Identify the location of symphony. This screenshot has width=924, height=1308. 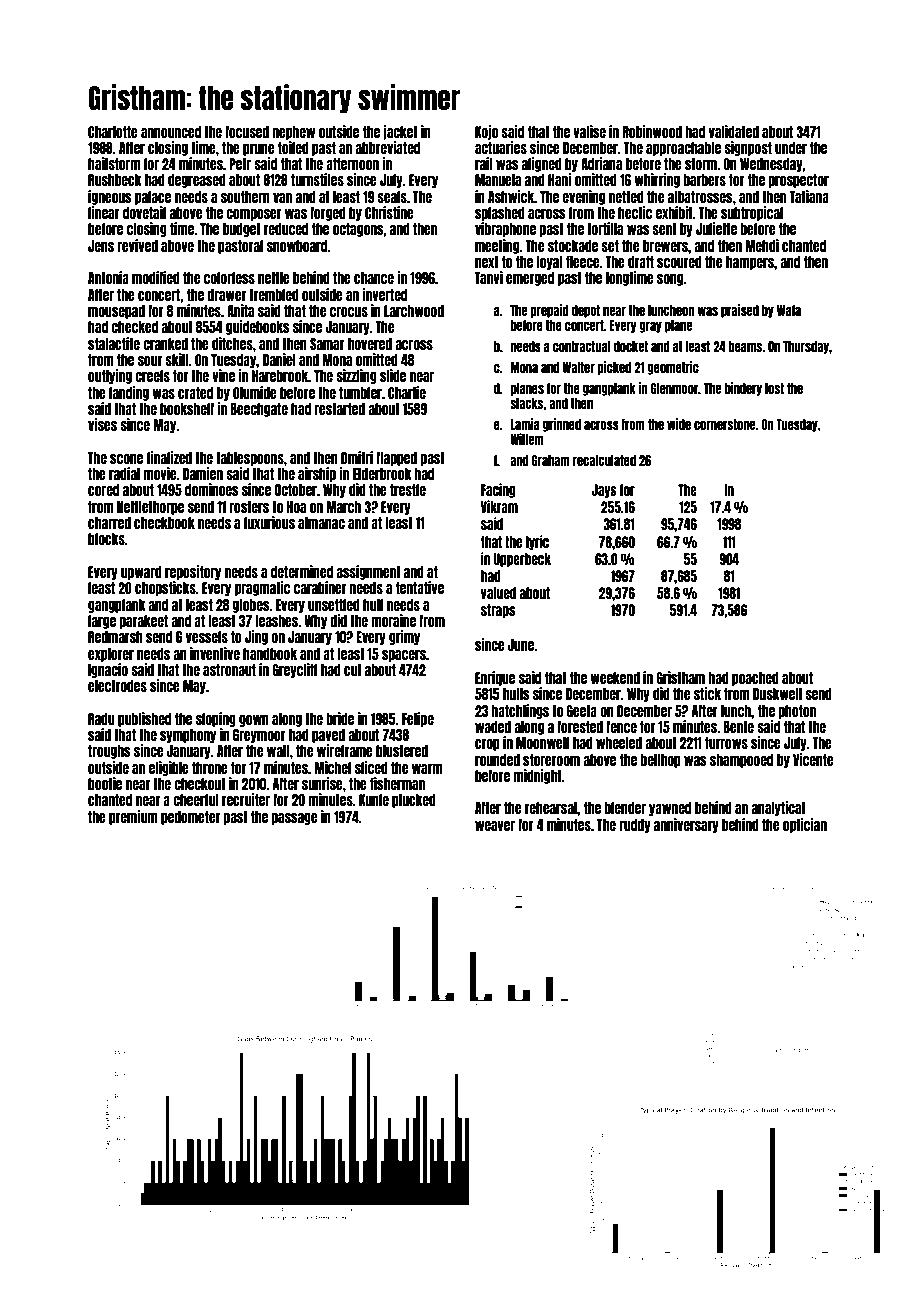
(188, 736).
